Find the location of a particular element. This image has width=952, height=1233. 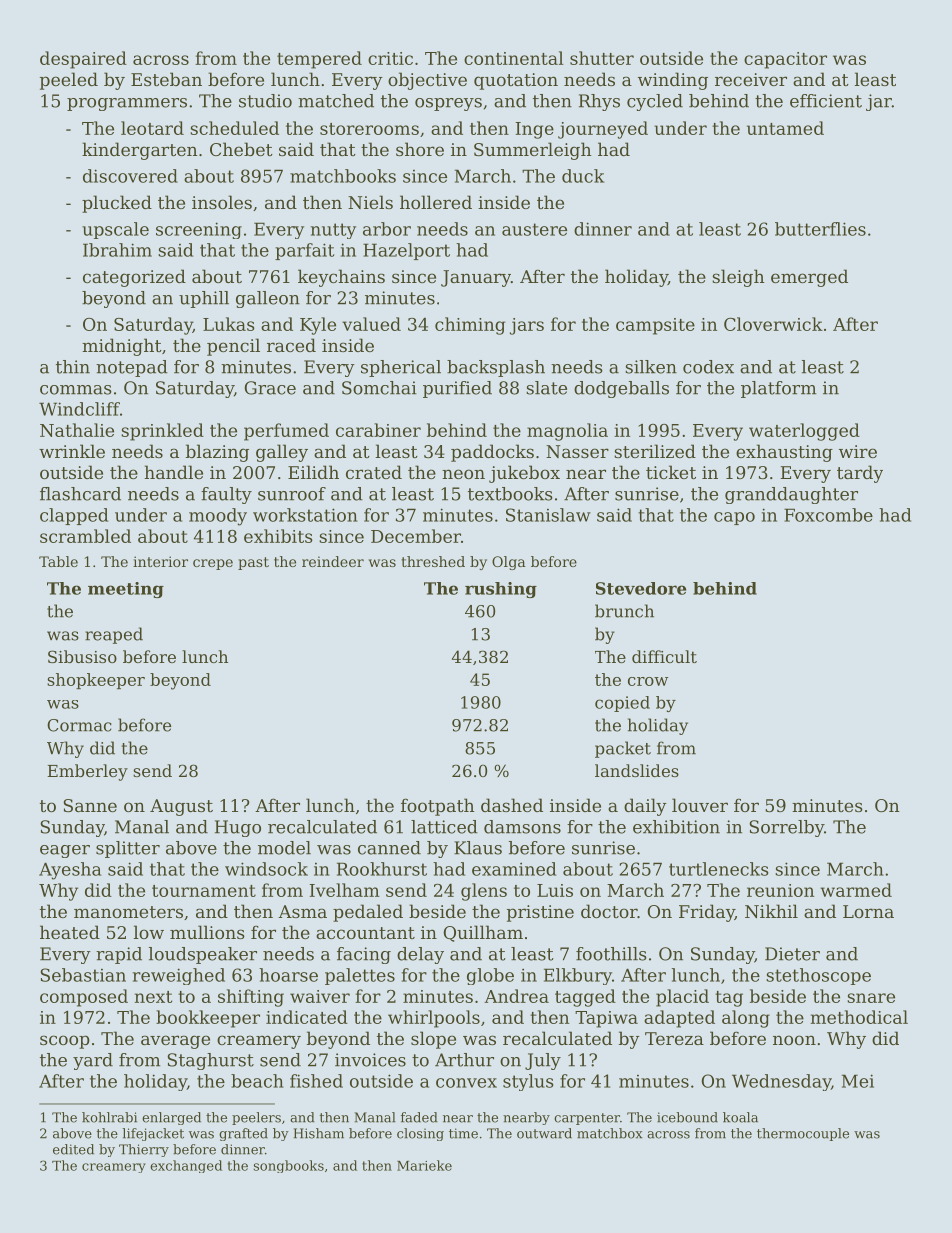

pristine is located at coordinates (540, 913).
